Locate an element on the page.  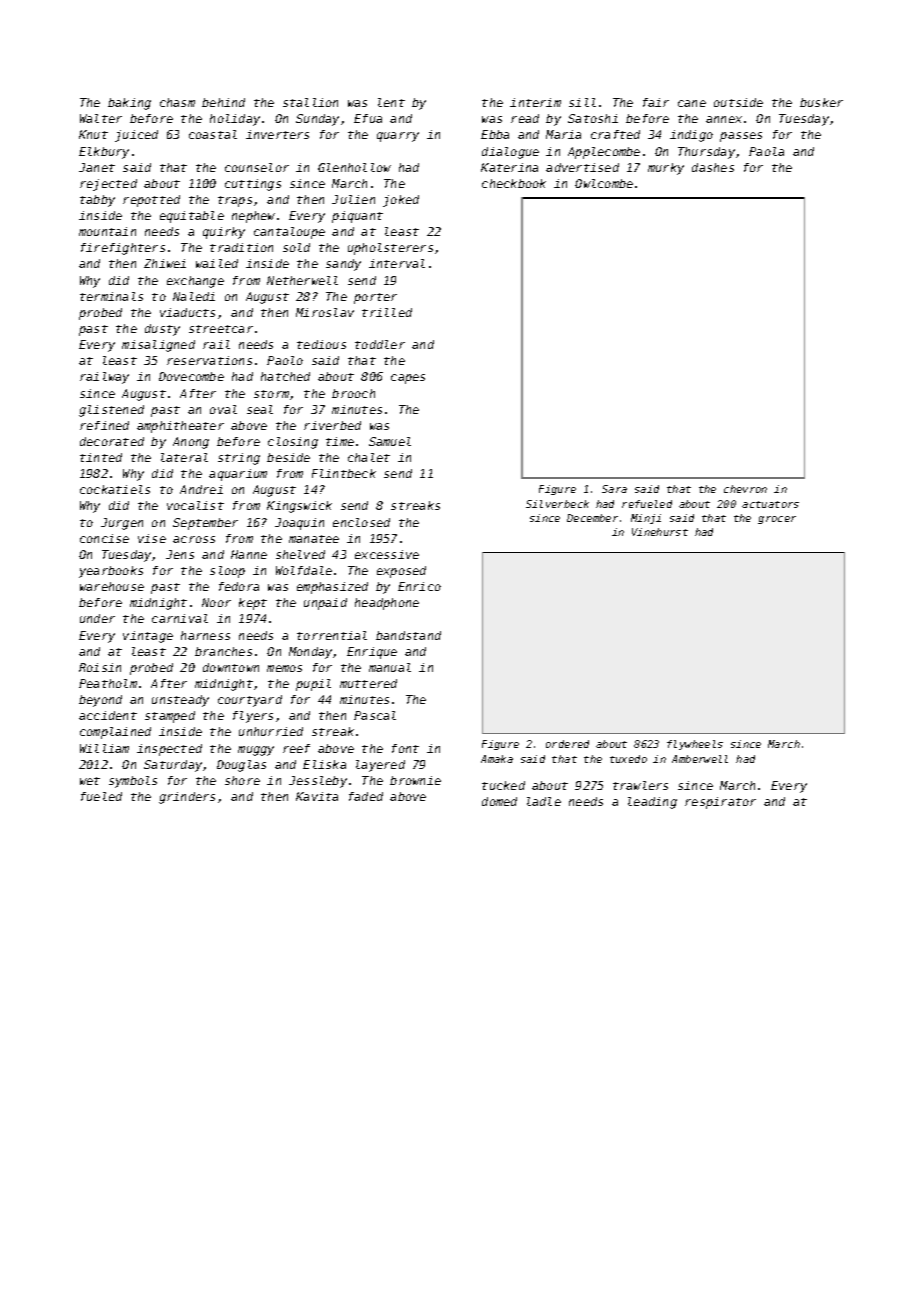
accident is located at coordinates (108, 715).
